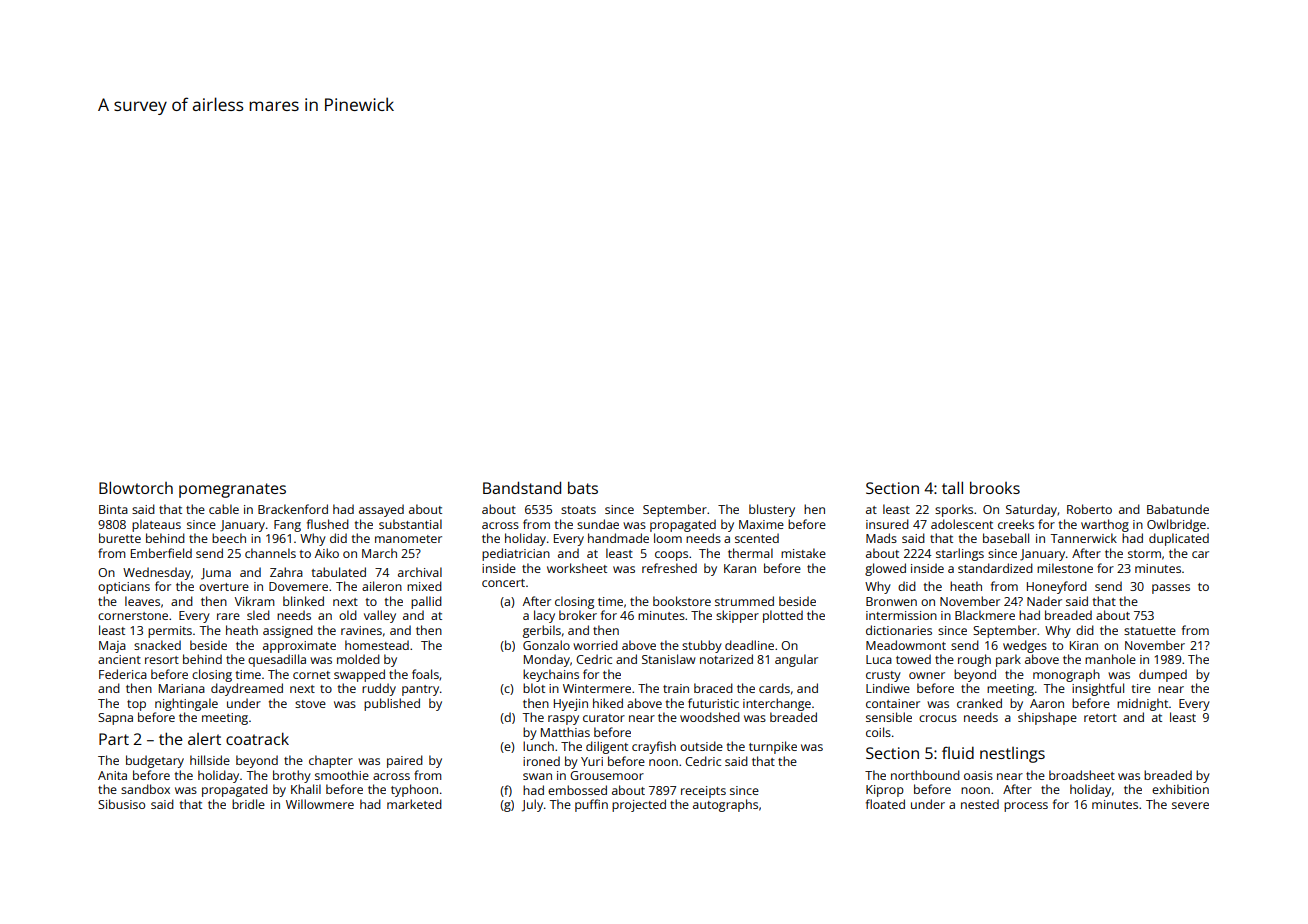 The image size is (1308, 924). Describe the element at coordinates (577, 568) in the screenshot. I see `worksheet` at that location.
